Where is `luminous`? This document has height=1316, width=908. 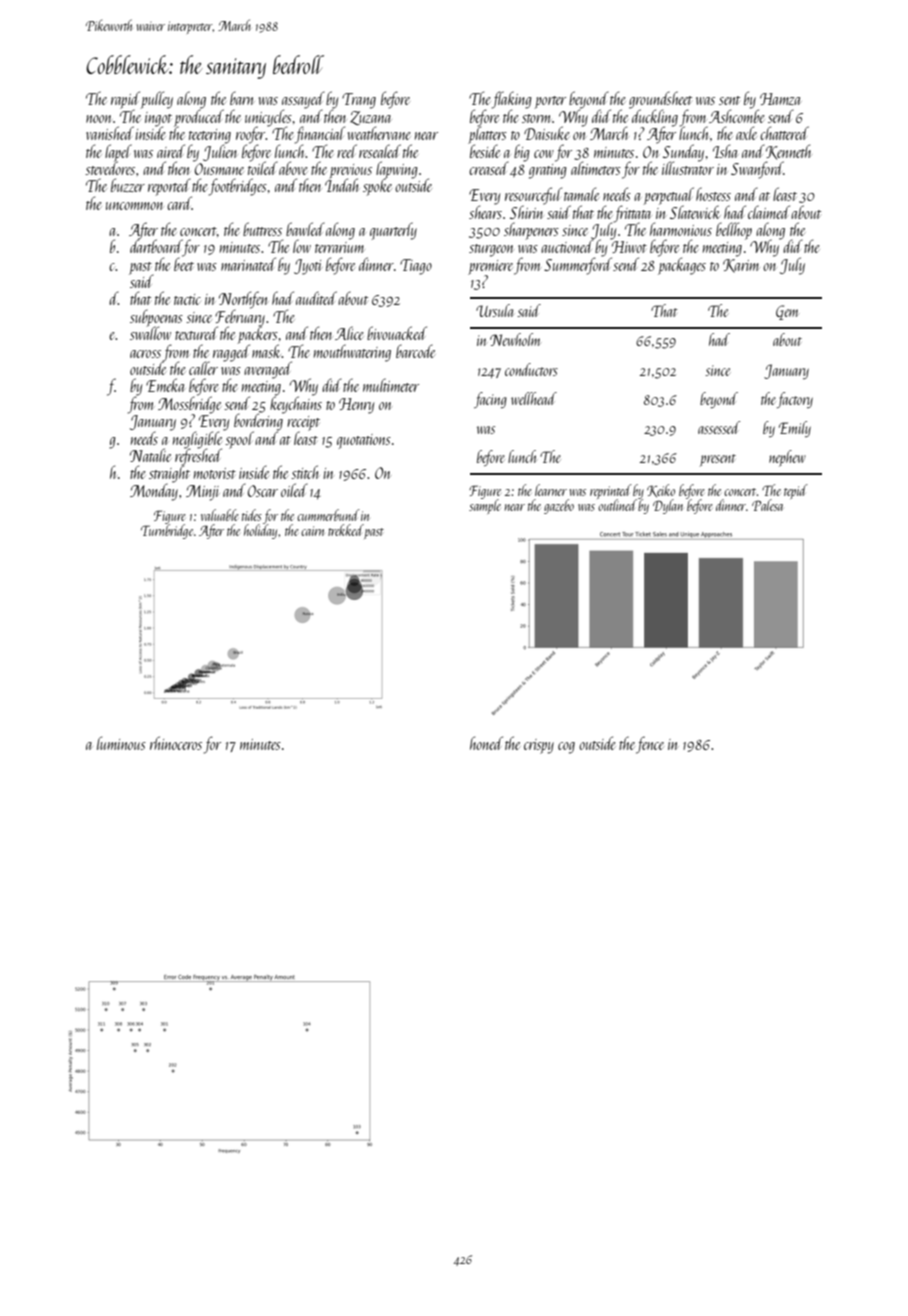
luminous is located at coordinates (121, 743).
